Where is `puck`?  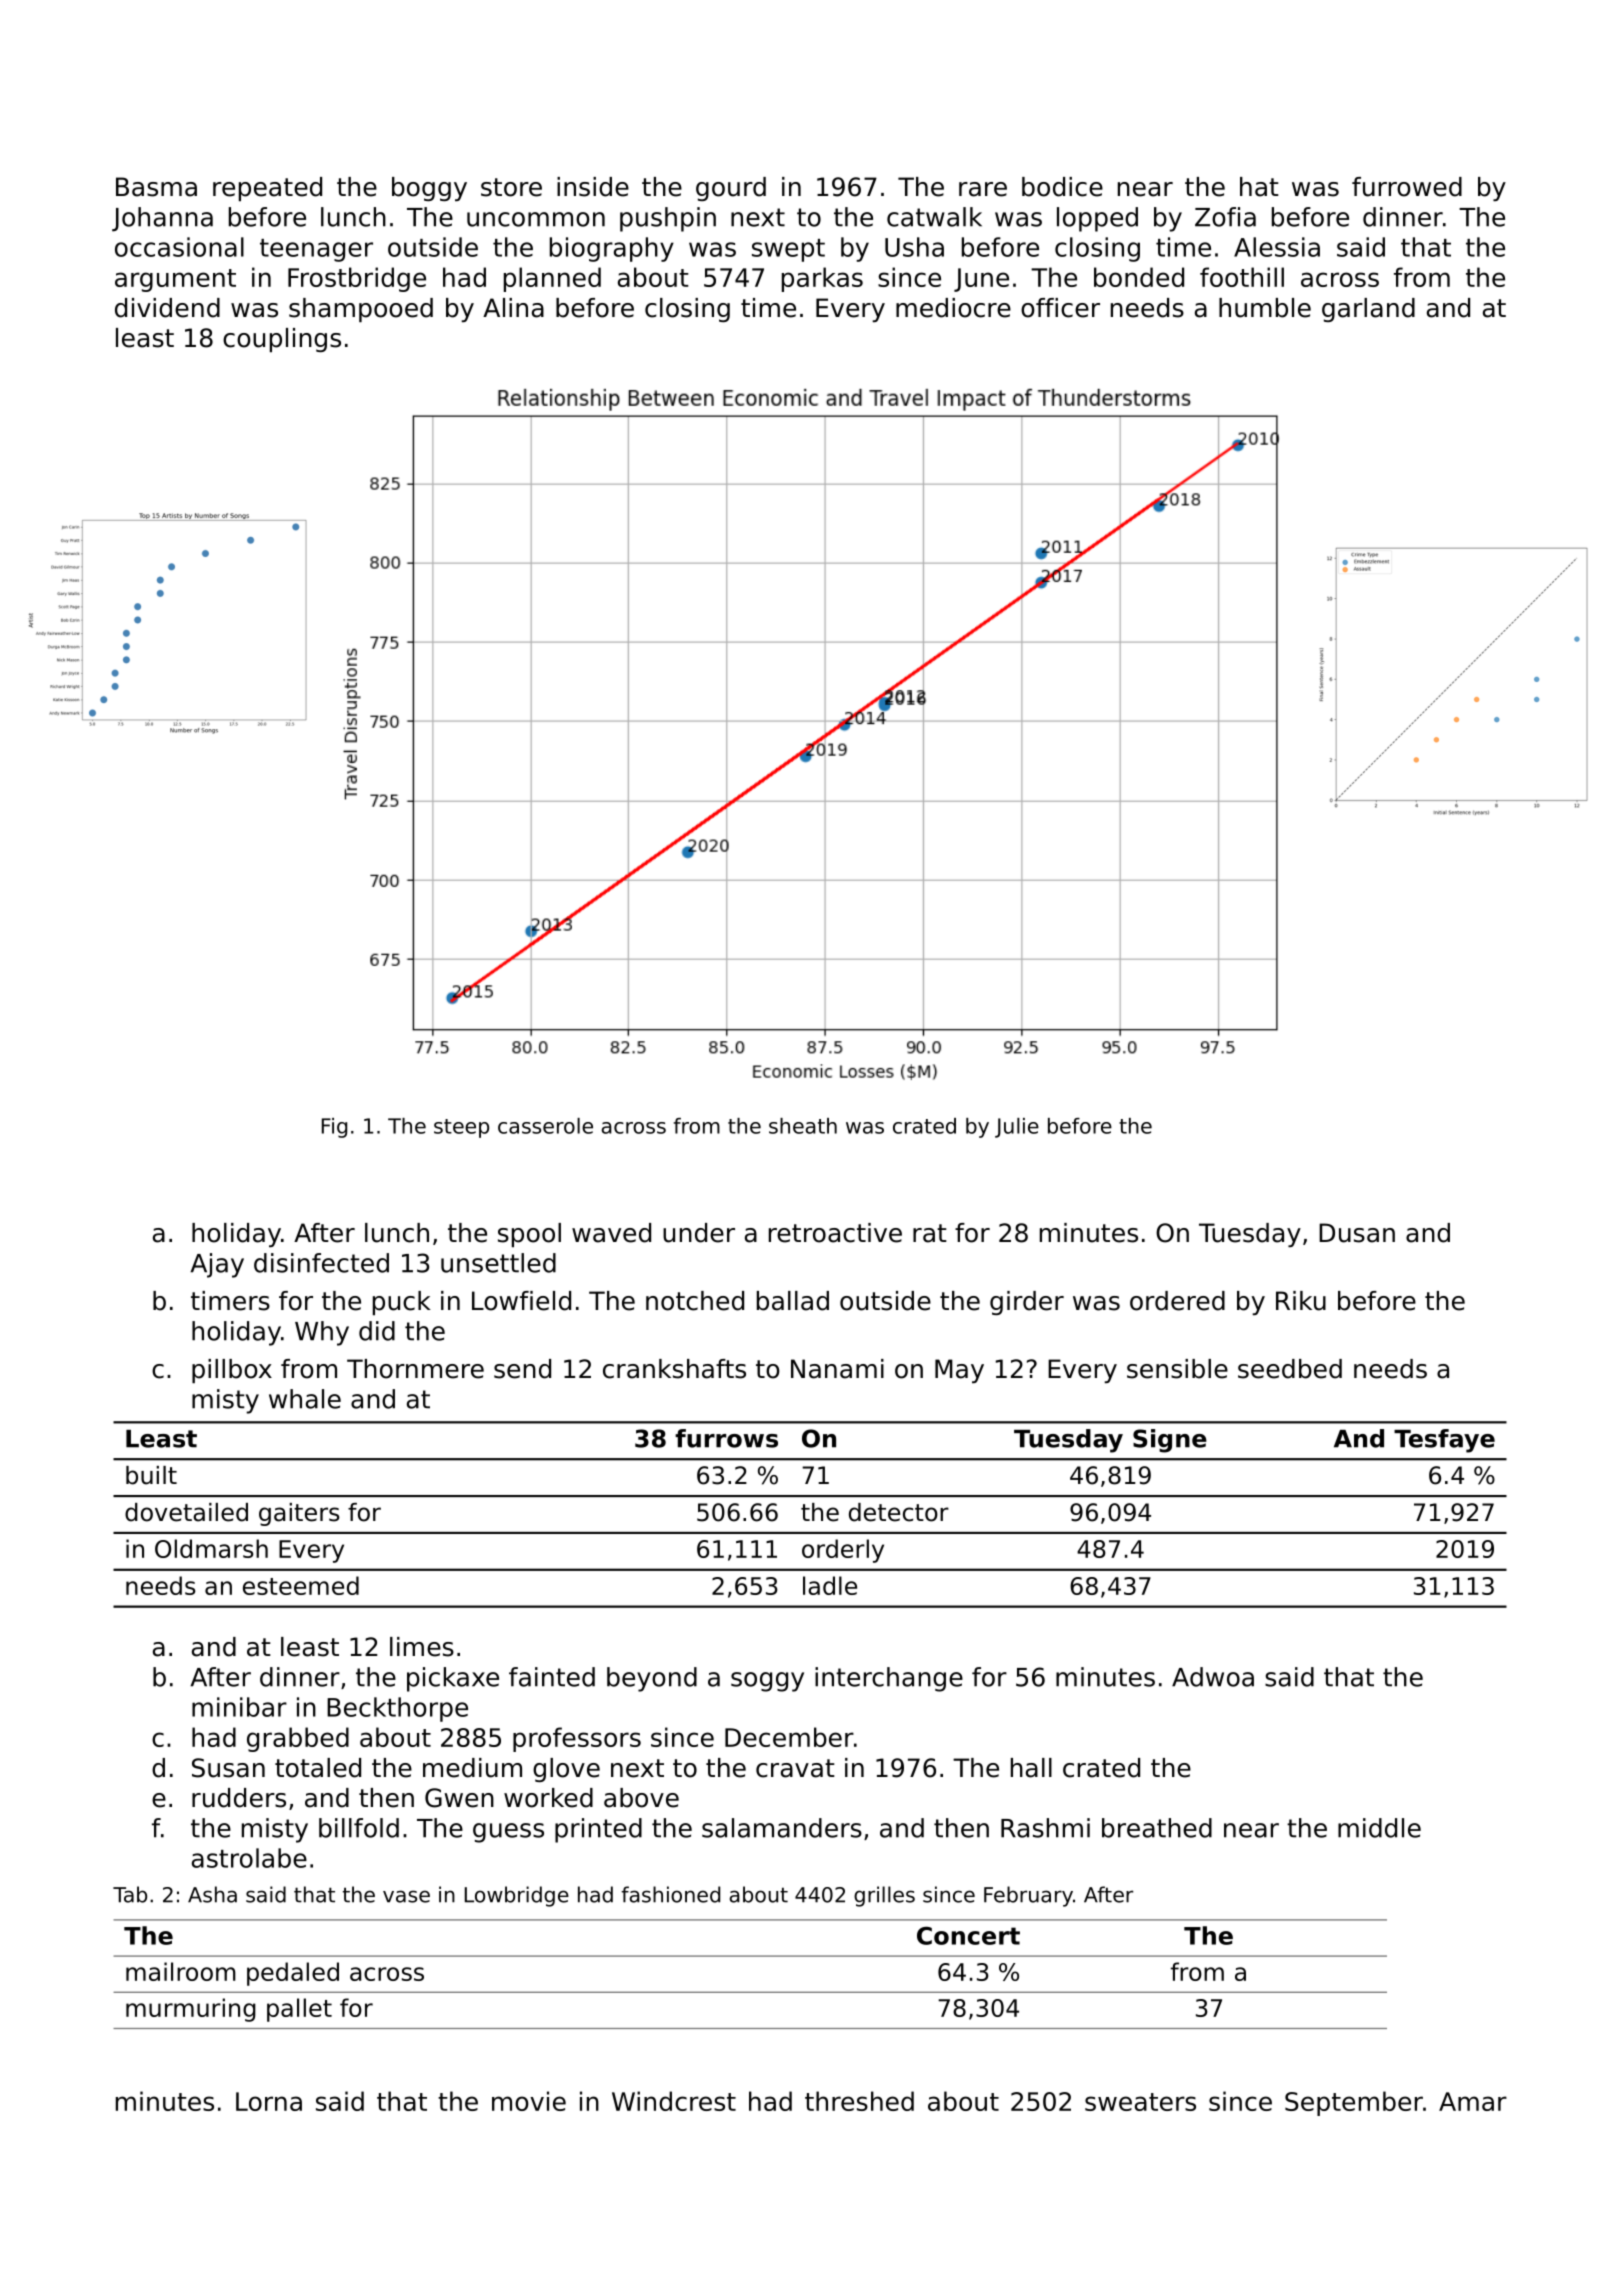 puck is located at coordinates (402, 1303).
